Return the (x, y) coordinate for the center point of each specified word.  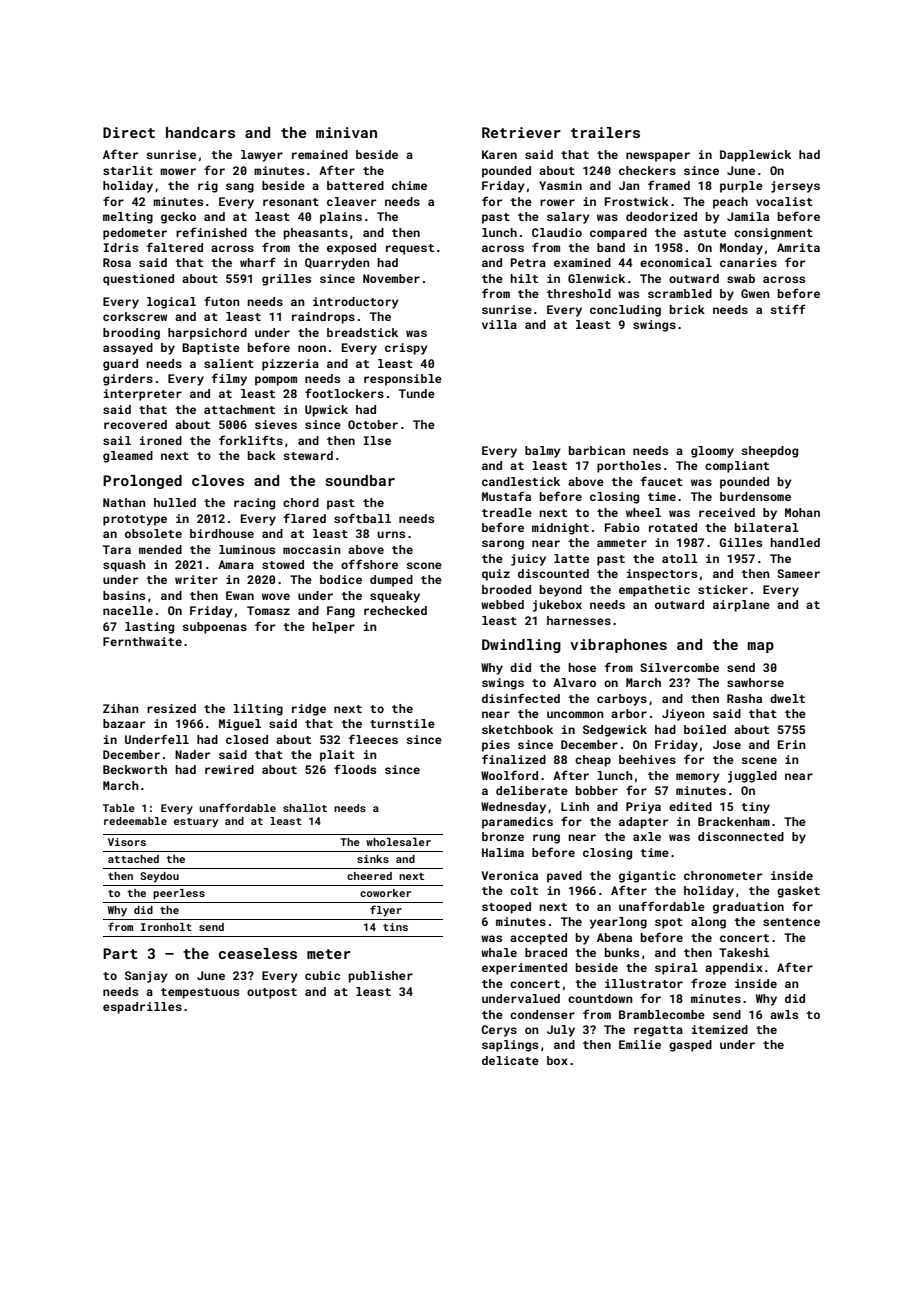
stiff (788, 309)
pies (496, 746)
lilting (258, 710)
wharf (258, 262)
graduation (748, 908)
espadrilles (142, 1008)
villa (499, 324)
